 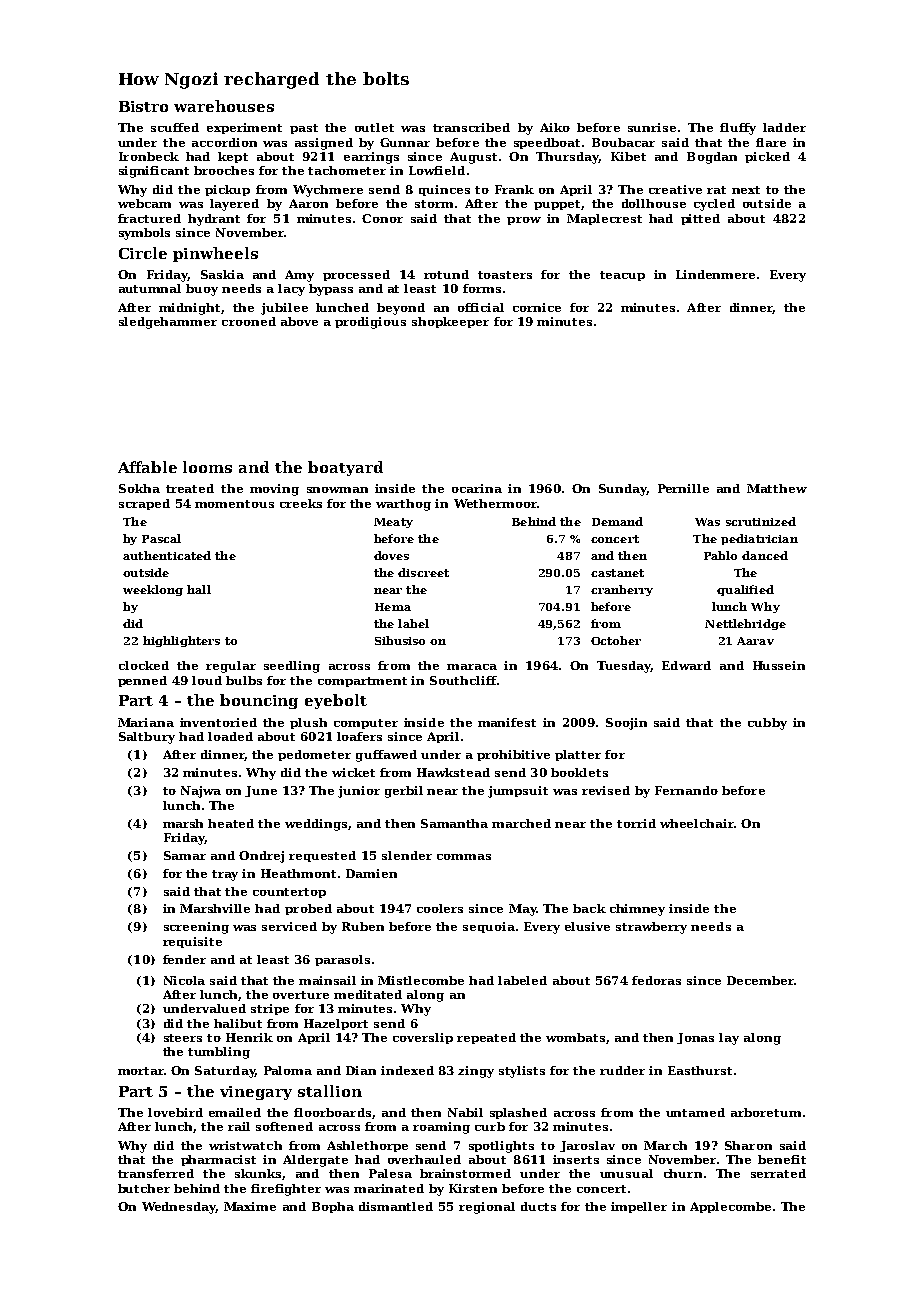 I want to click on castanet, so click(x=617, y=573).
